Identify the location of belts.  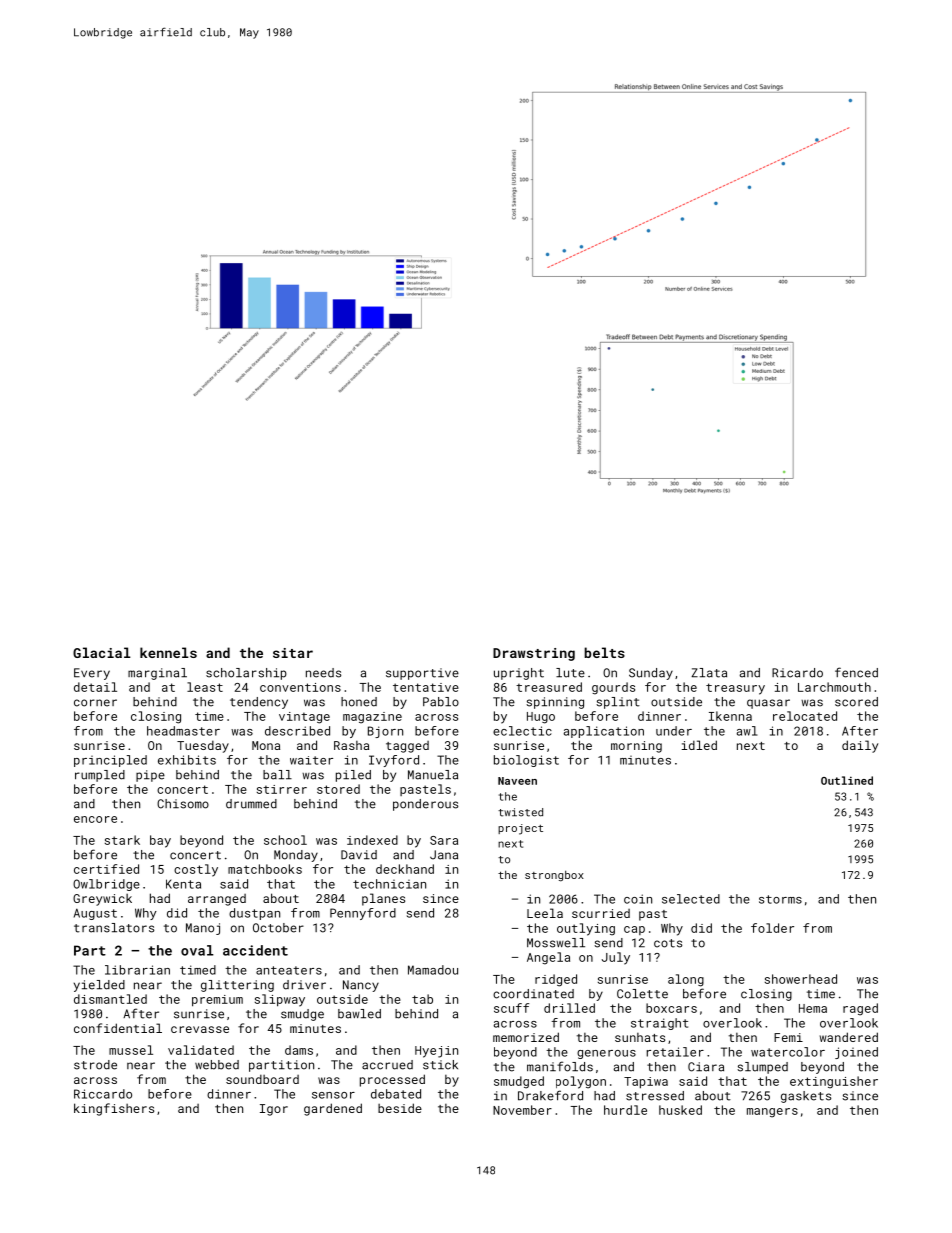
(604, 652).
